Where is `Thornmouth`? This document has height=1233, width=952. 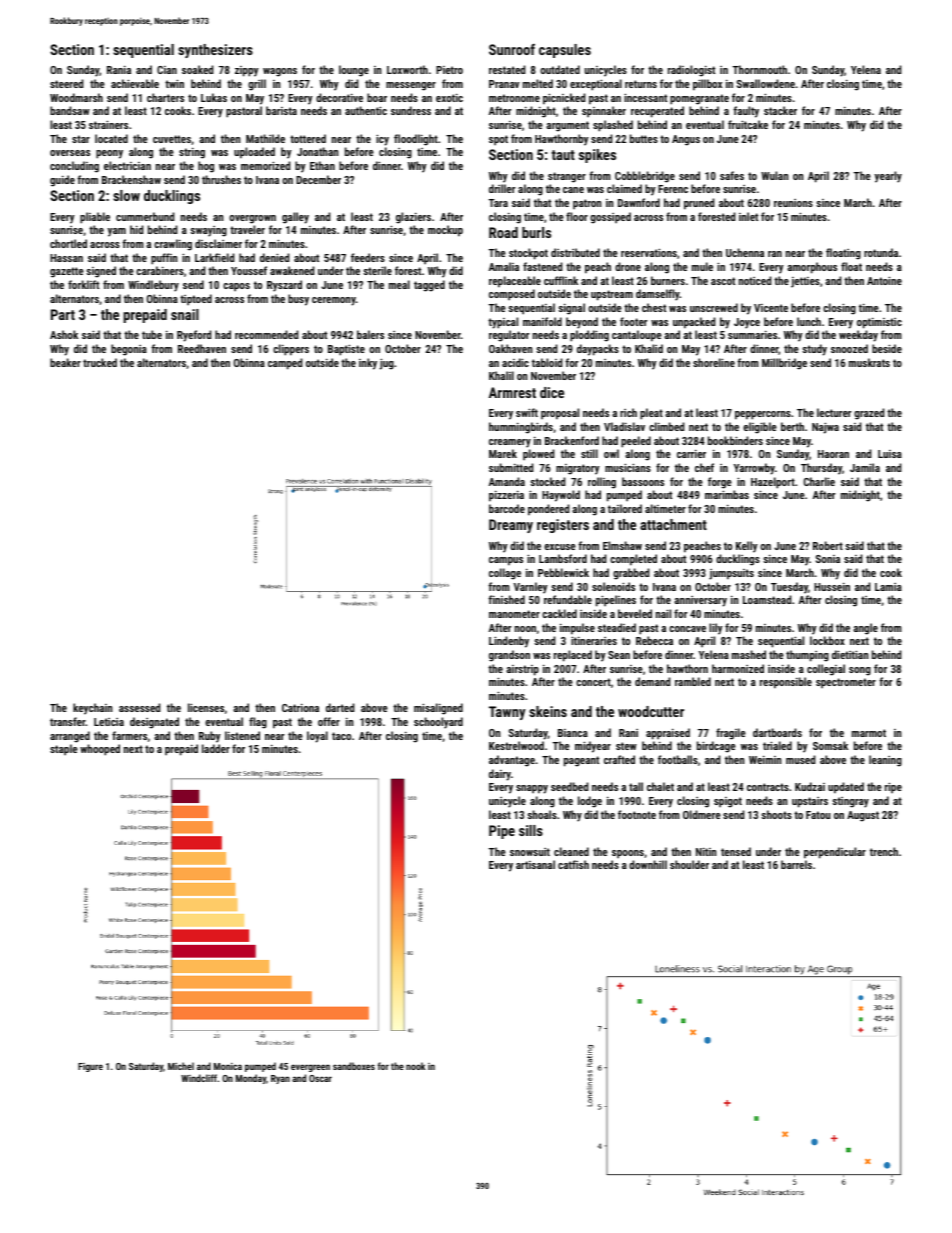 Thornmouth is located at coordinates (760, 69).
